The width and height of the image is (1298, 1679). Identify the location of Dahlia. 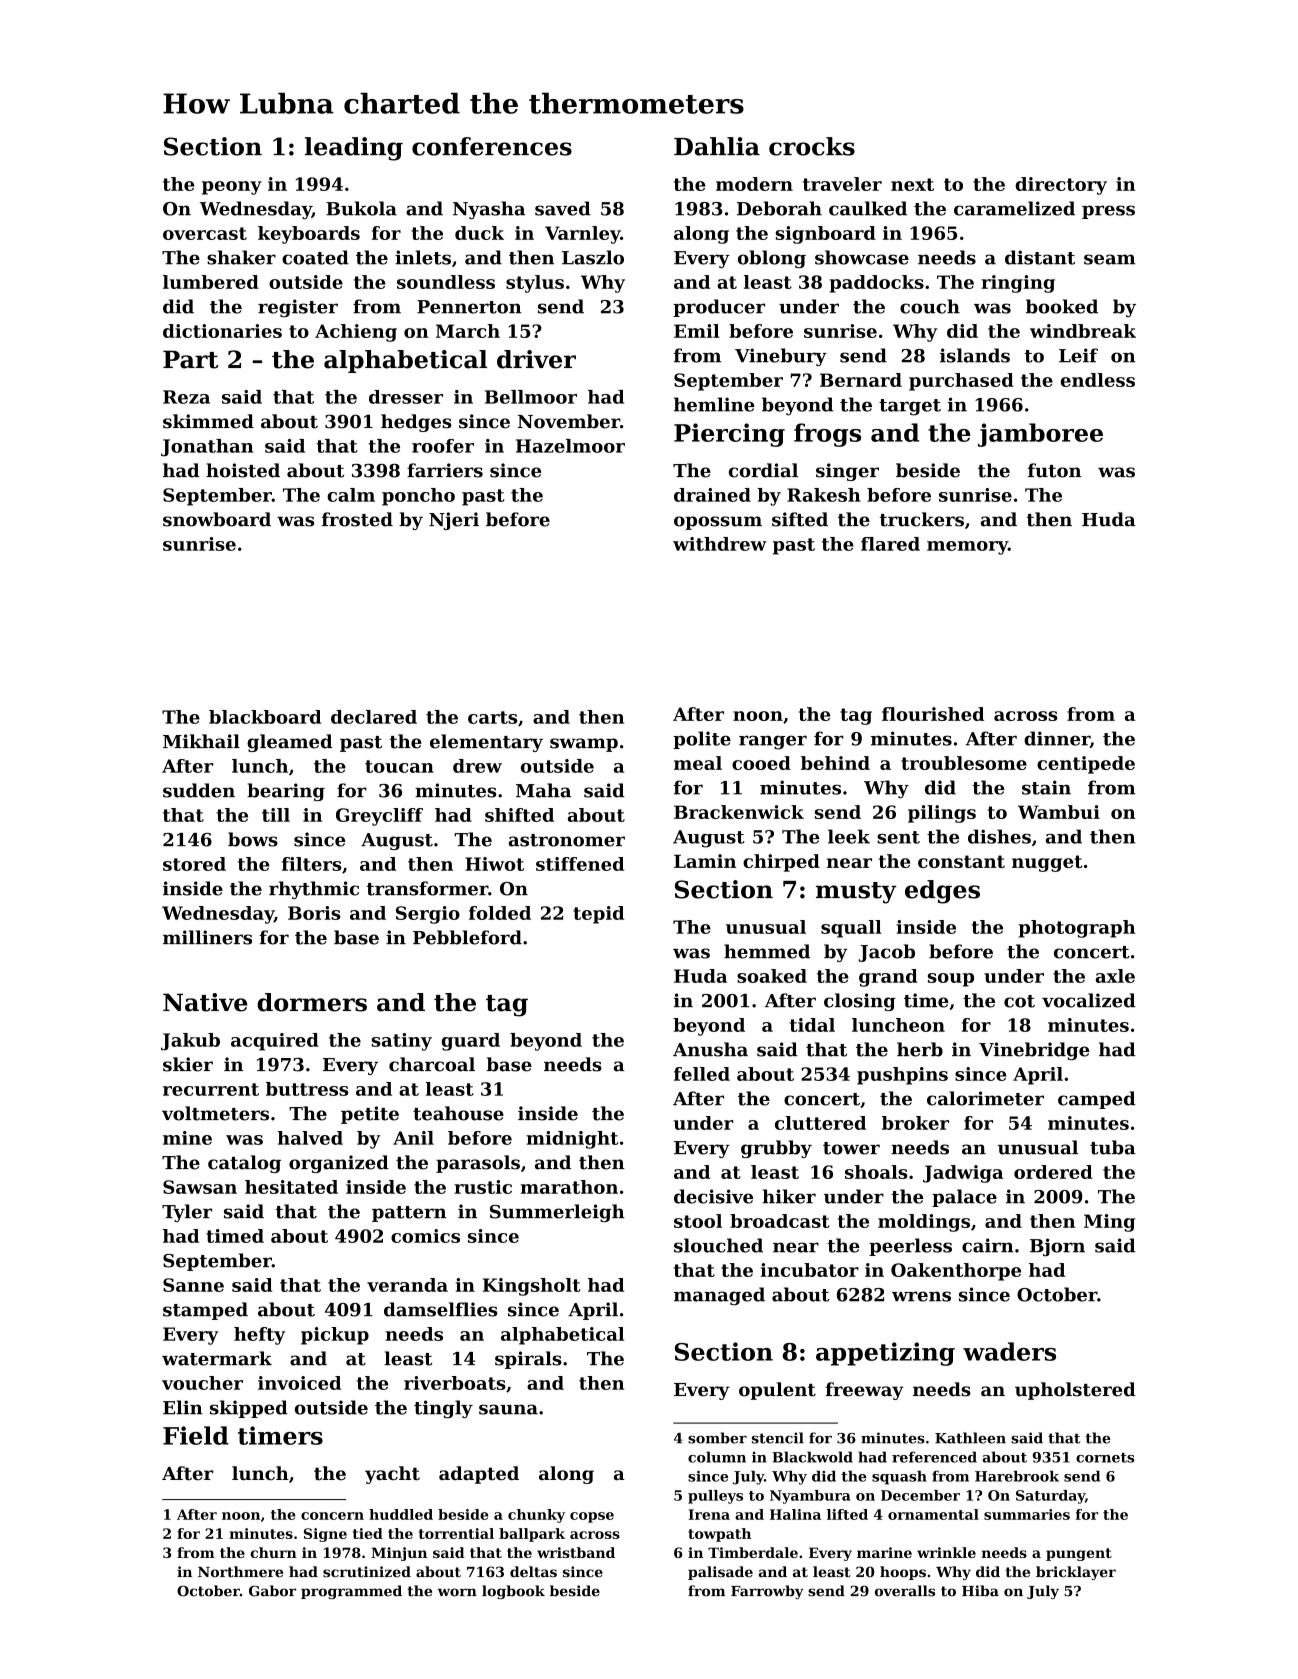
(717, 146).
